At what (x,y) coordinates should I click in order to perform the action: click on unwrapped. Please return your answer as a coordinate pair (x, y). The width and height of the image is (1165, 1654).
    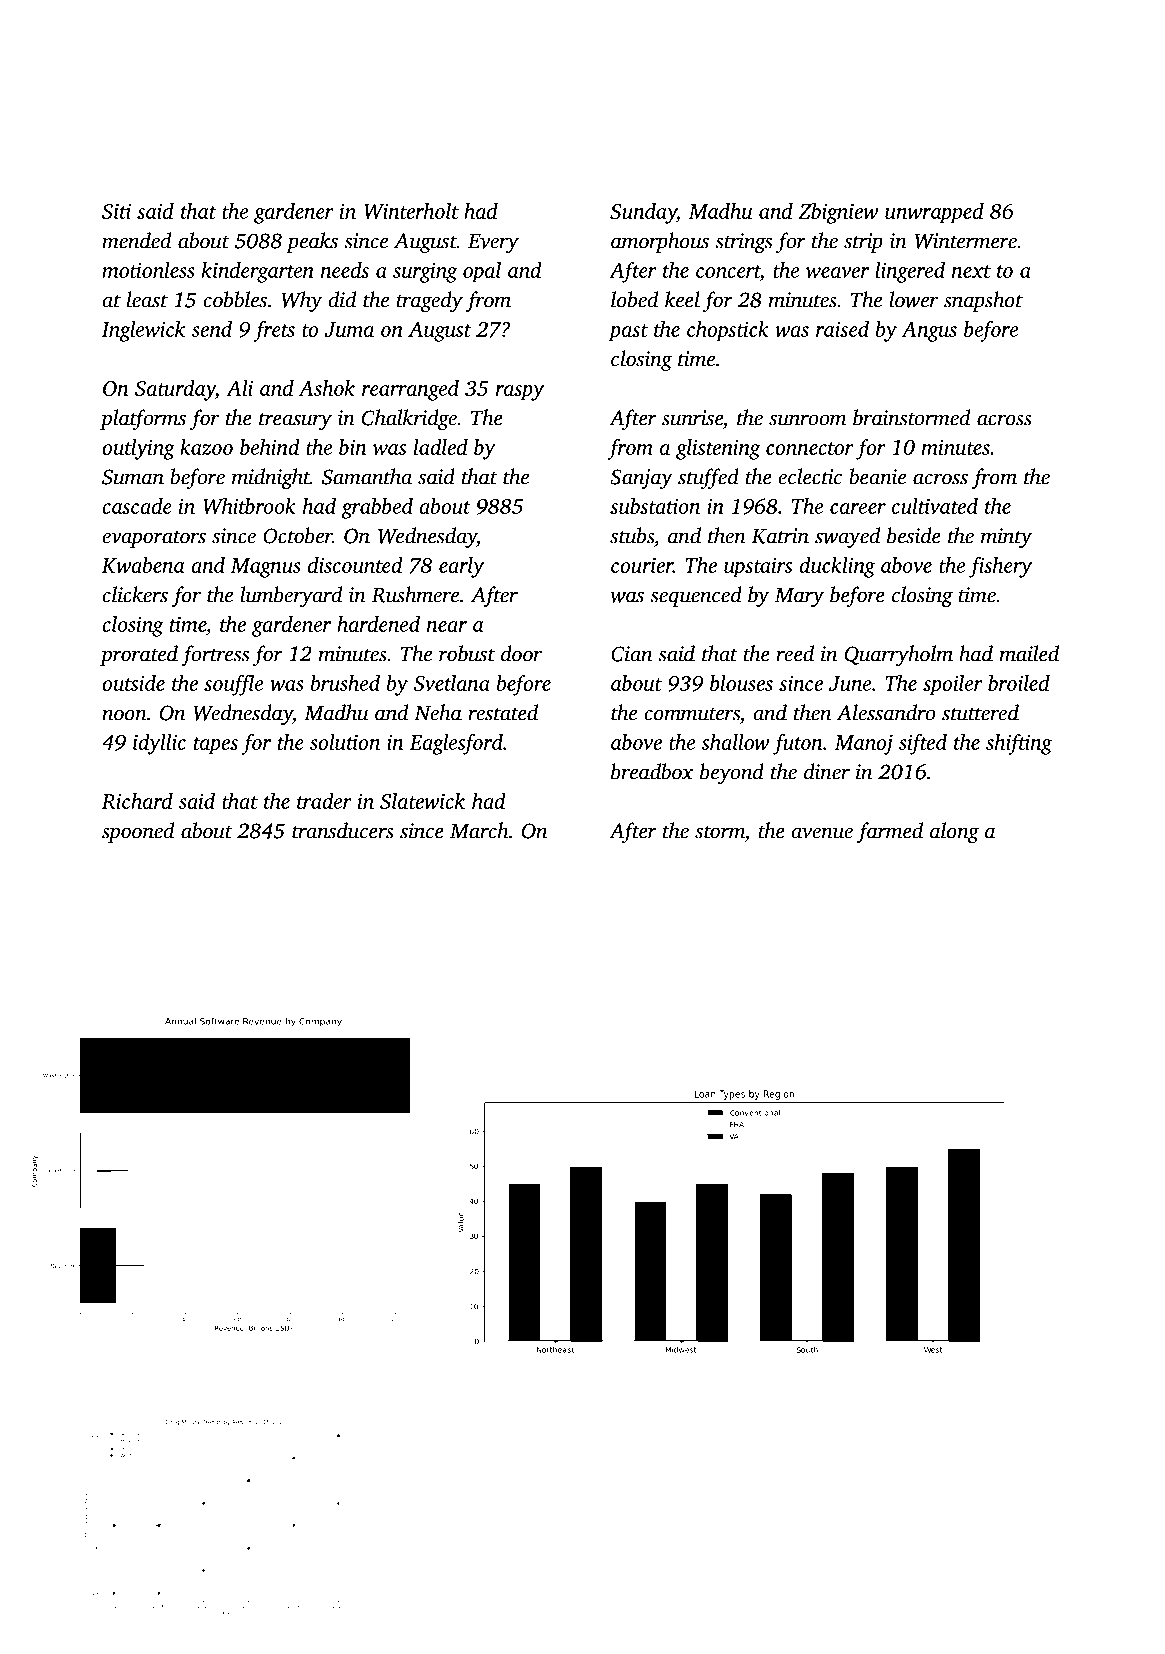
    Looking at the image, I should click on (934, 213).
